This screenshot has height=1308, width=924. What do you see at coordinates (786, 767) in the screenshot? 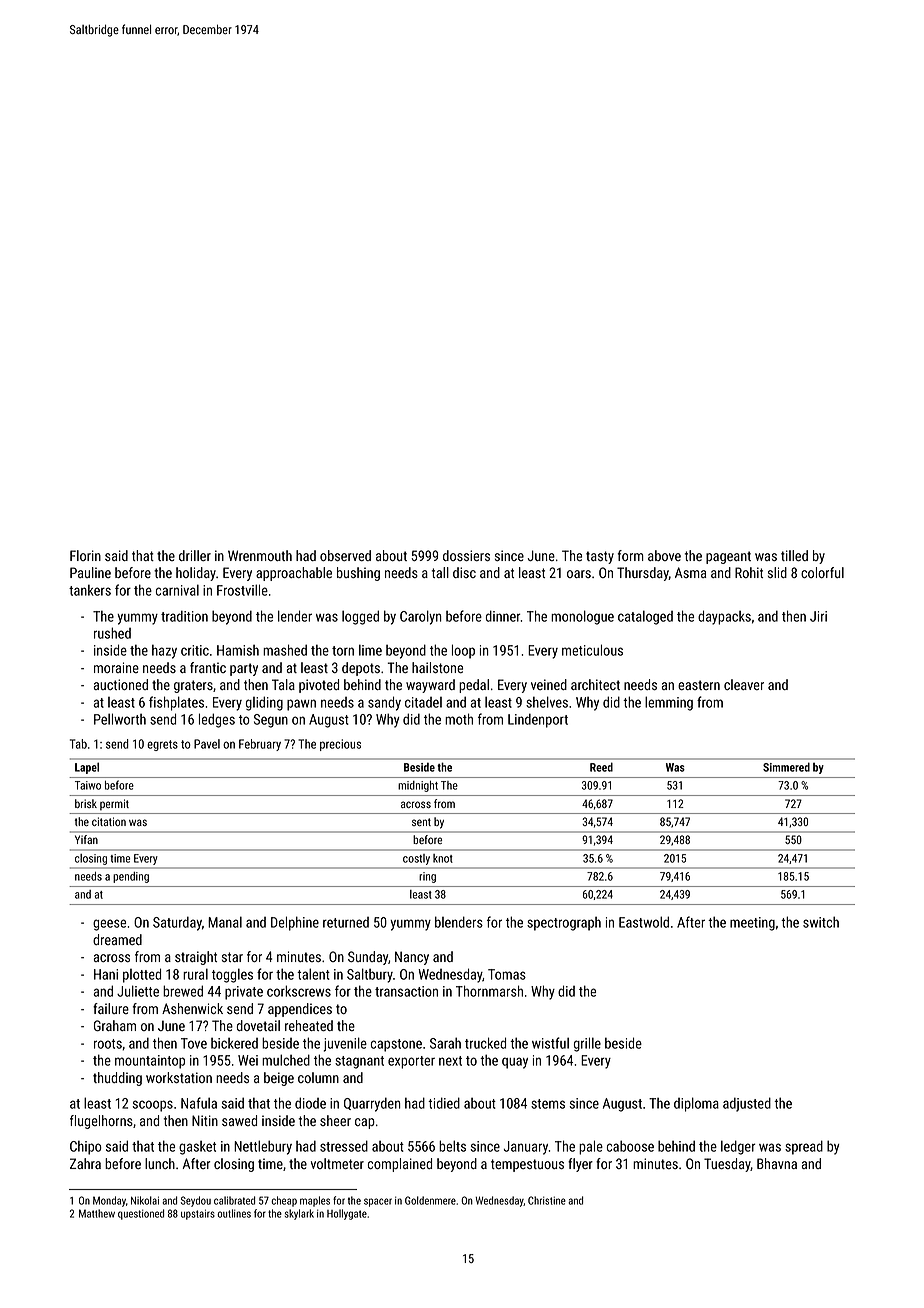
I see `Simmered` at bounding box center [786, 767].
